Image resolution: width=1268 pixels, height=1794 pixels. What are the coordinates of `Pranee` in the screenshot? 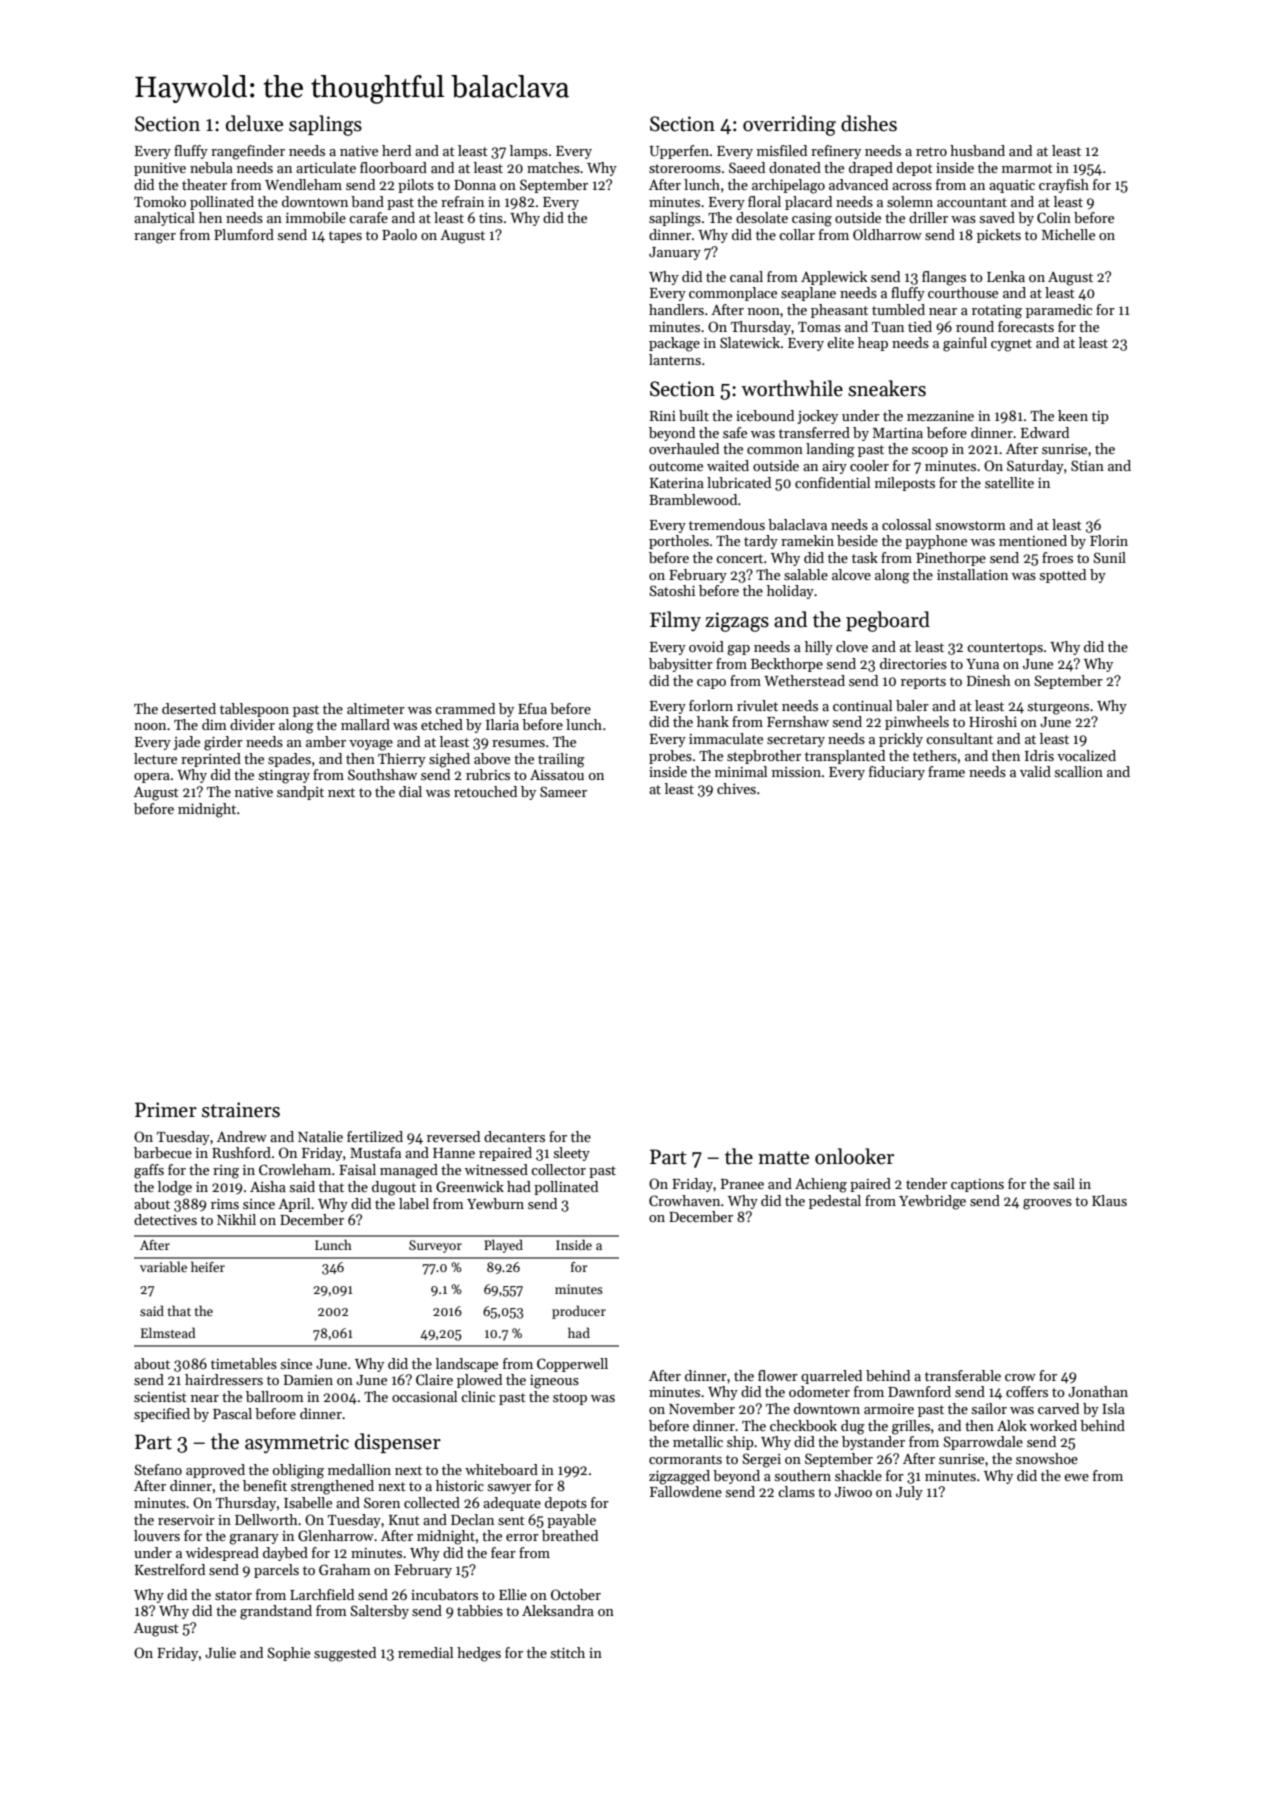 It's located at (742, 1184).
